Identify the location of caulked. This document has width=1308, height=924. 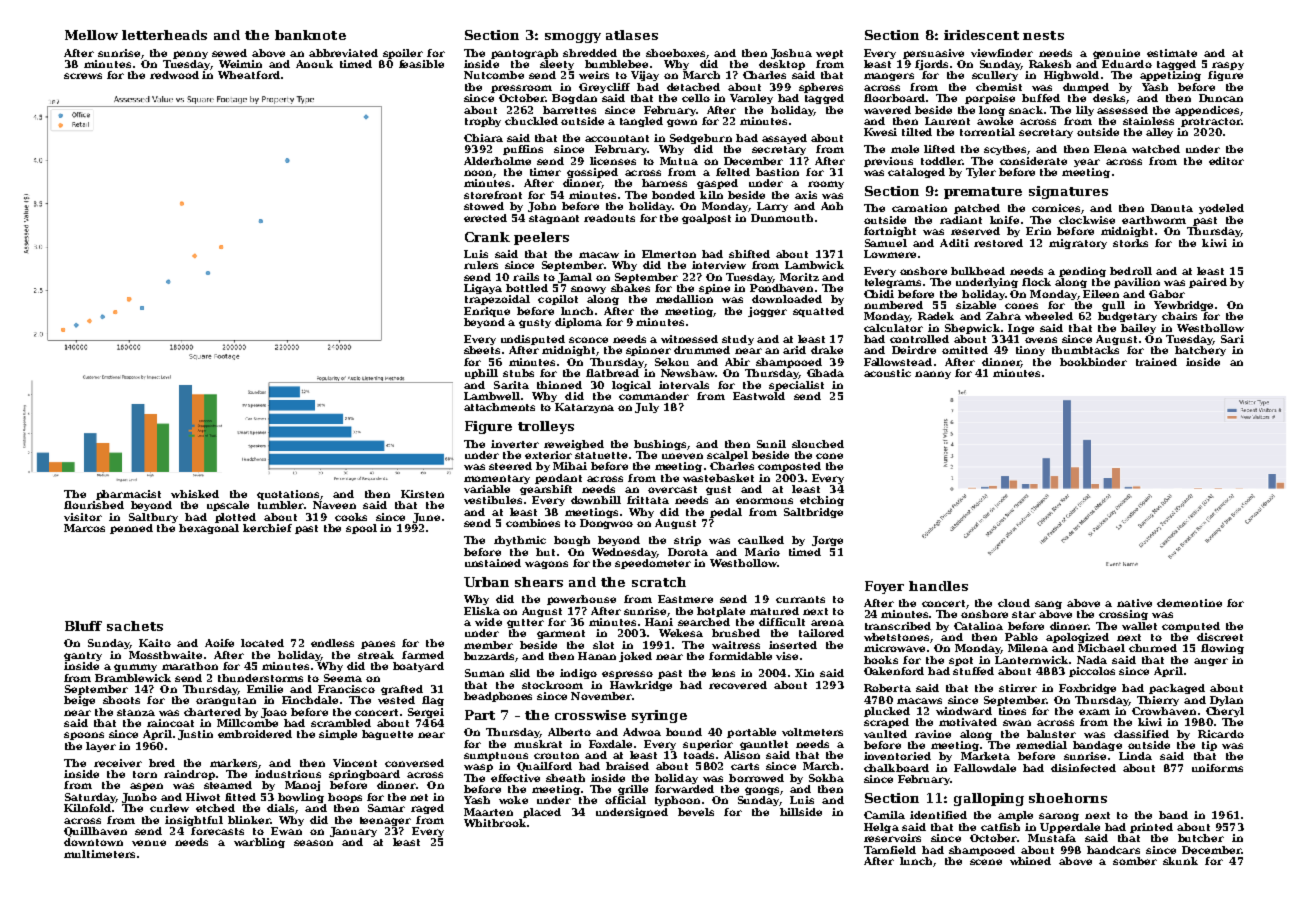
(761, 540).
